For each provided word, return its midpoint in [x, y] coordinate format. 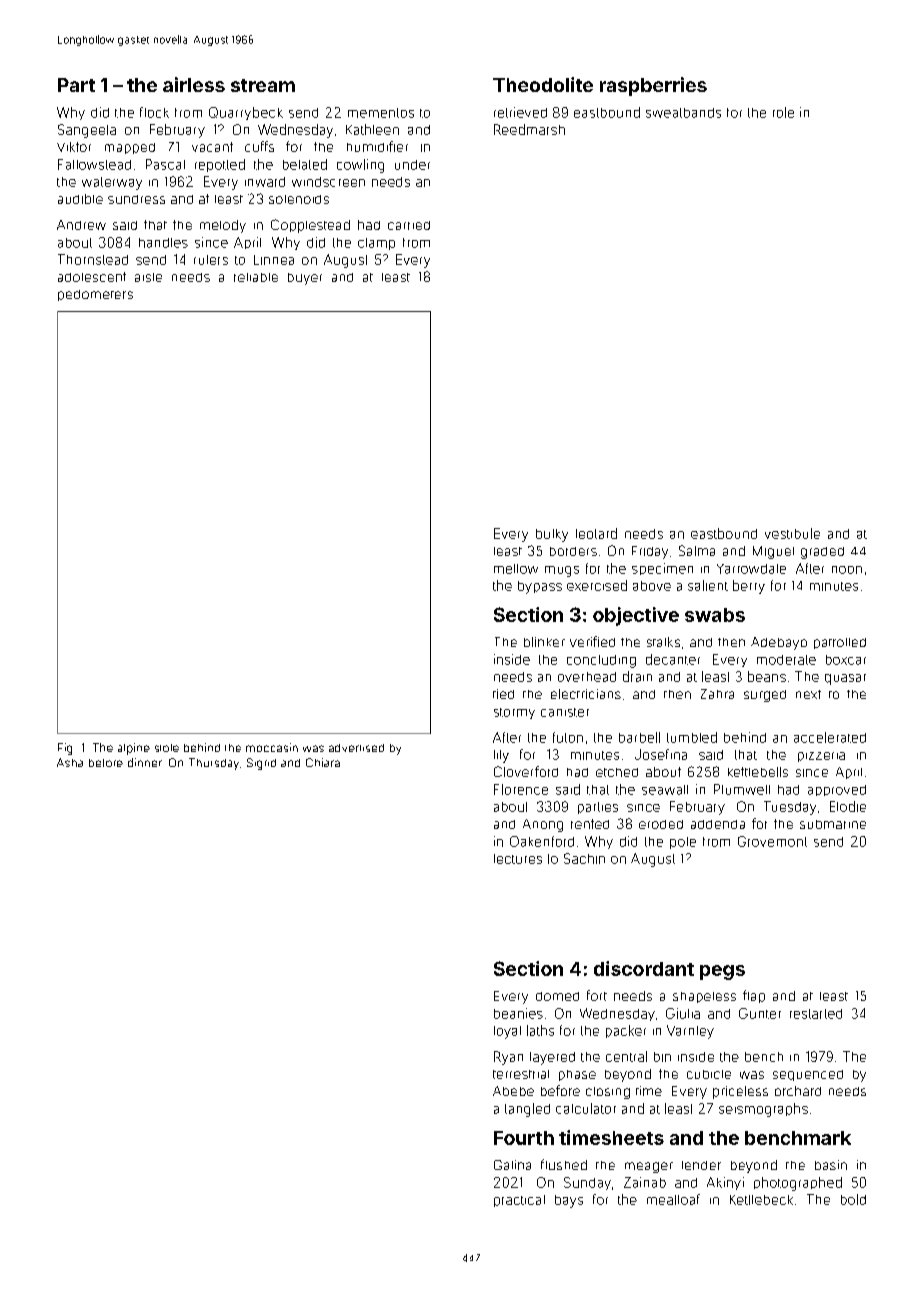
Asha [70, 762]
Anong [543, 825]
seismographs [763, 1110]
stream [263, 85]
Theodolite [543, 84]
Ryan [508, 1058]
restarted [816, 1014]
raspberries [653, 86]
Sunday [587, 1183]
